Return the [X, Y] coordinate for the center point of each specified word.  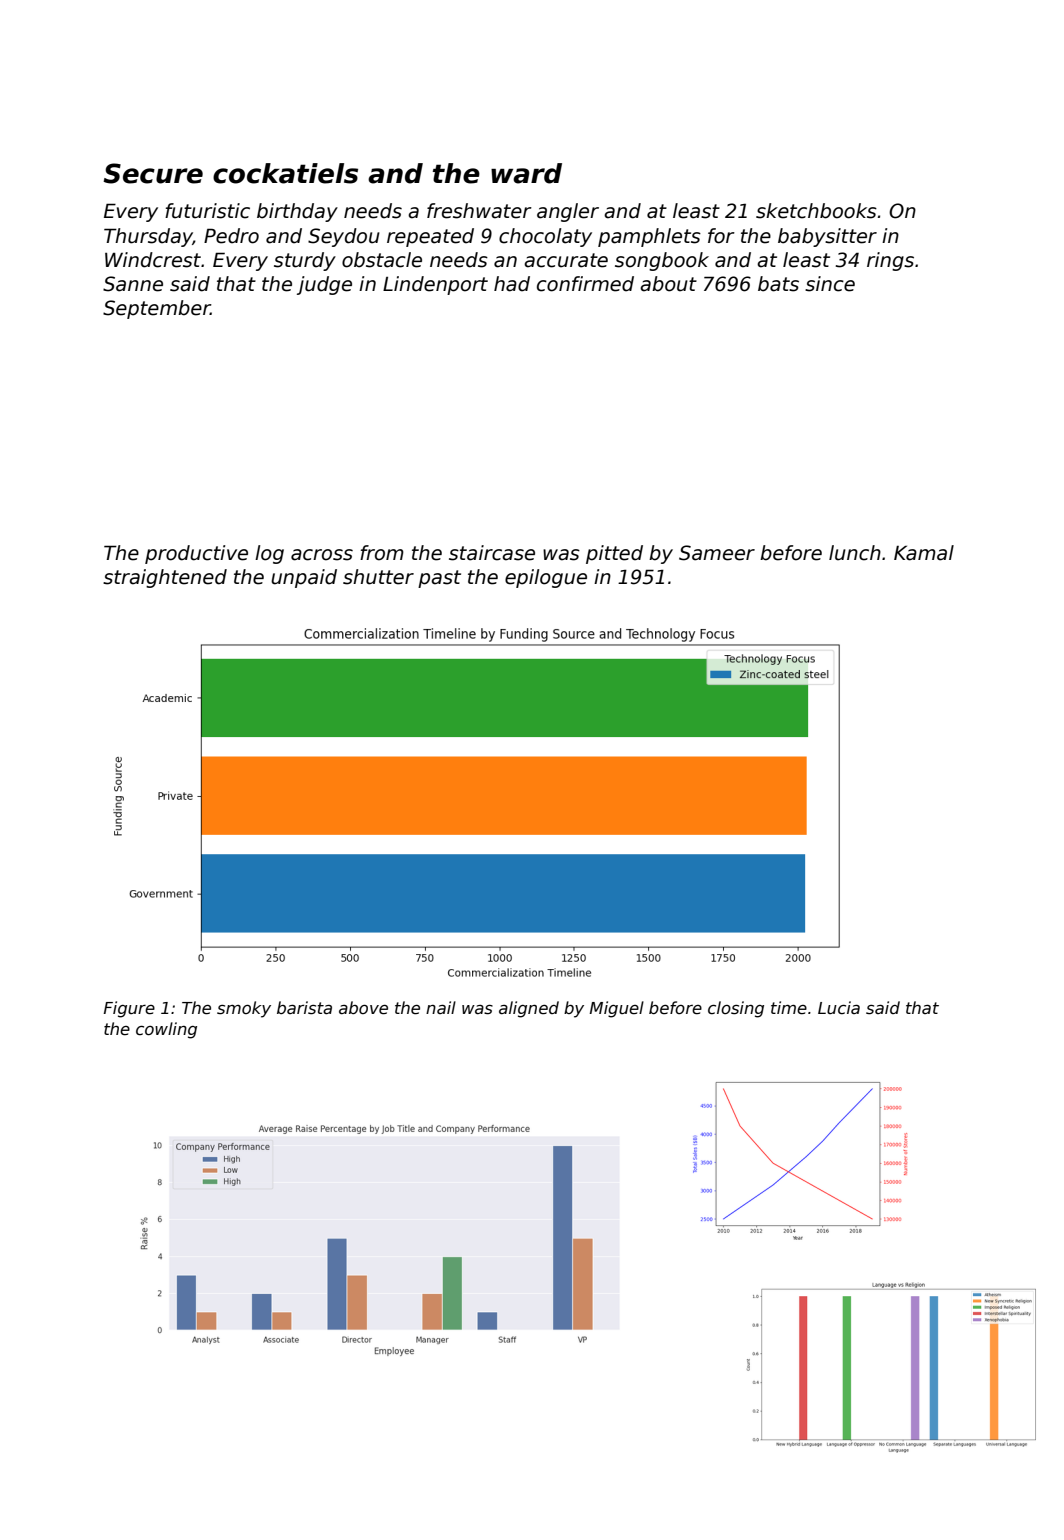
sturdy [305, 261]
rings [890, 261]
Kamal [924, 553]
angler [568, 212]
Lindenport [435, 285]
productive [196, 554]
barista [304, 1008]
